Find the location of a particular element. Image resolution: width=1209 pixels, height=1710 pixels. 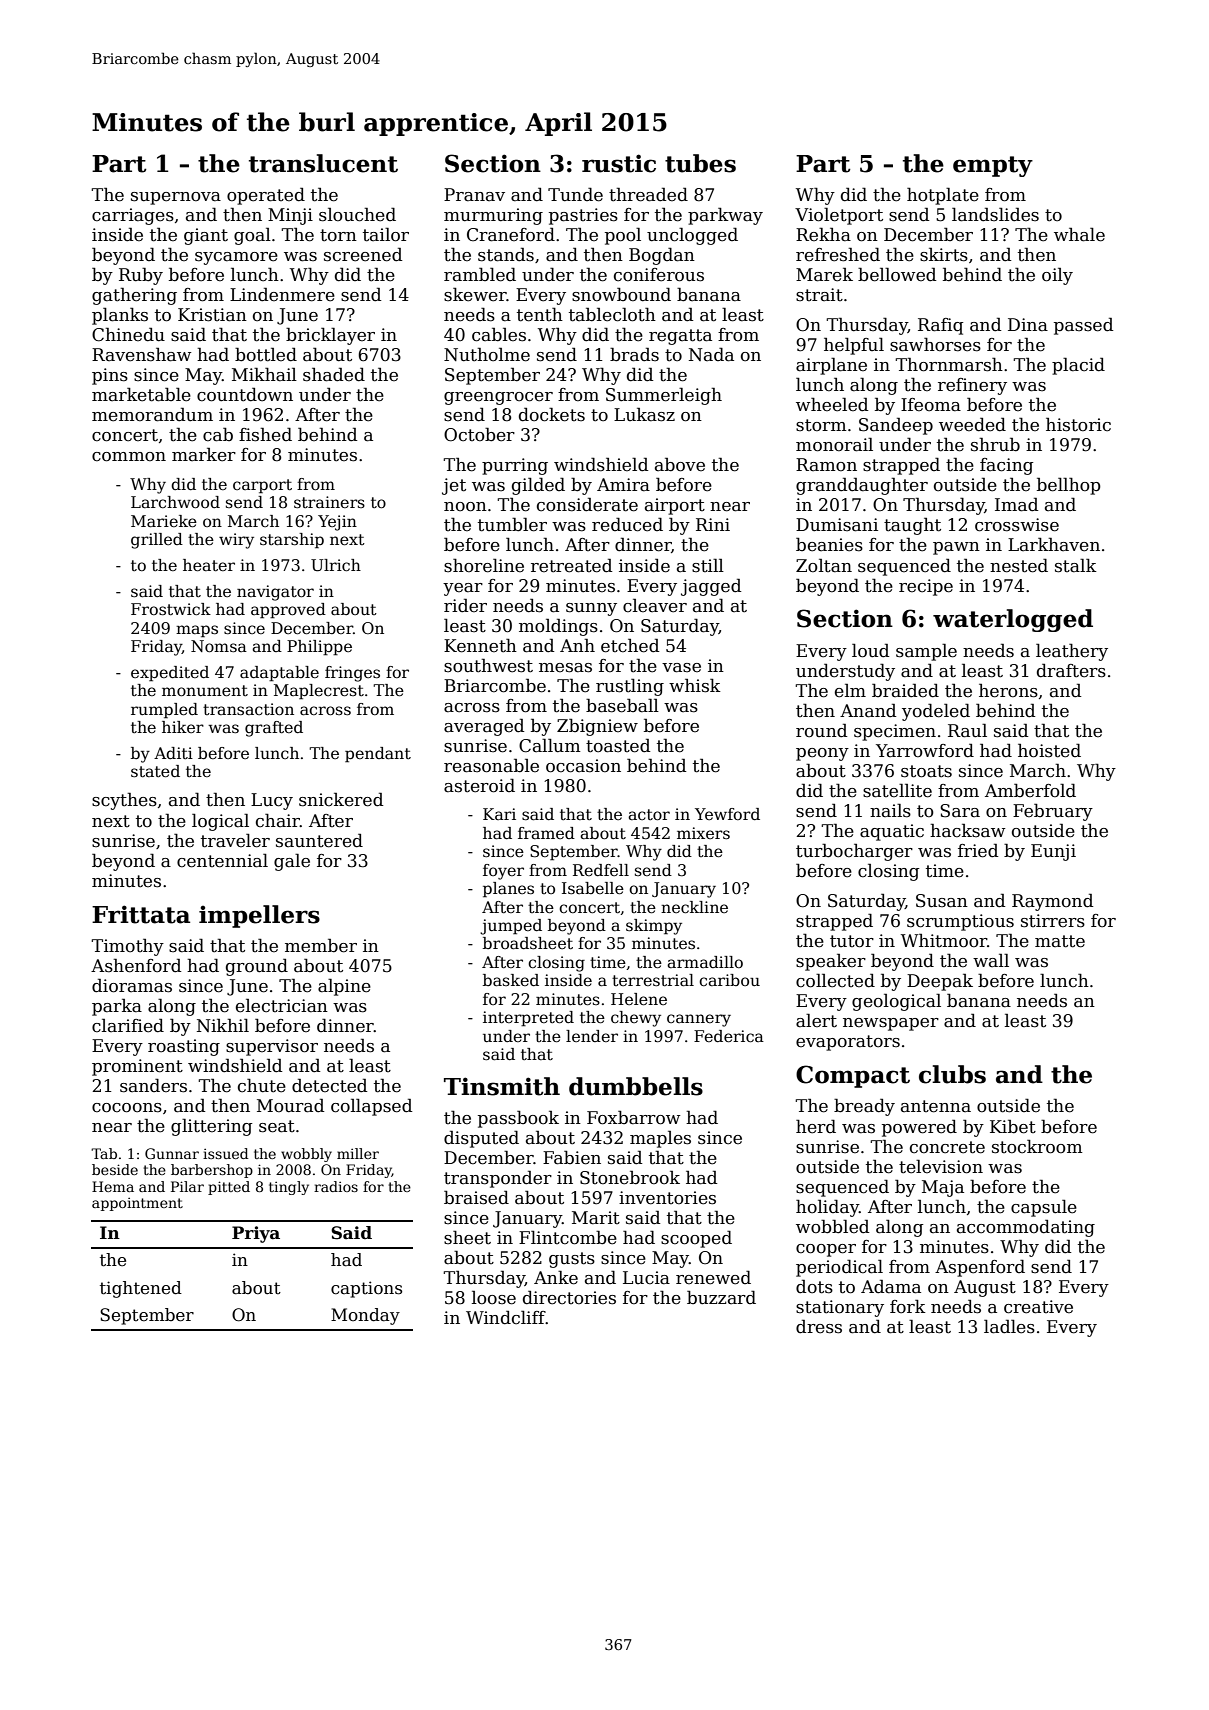

expedited is located at coordinates (170, 674).
